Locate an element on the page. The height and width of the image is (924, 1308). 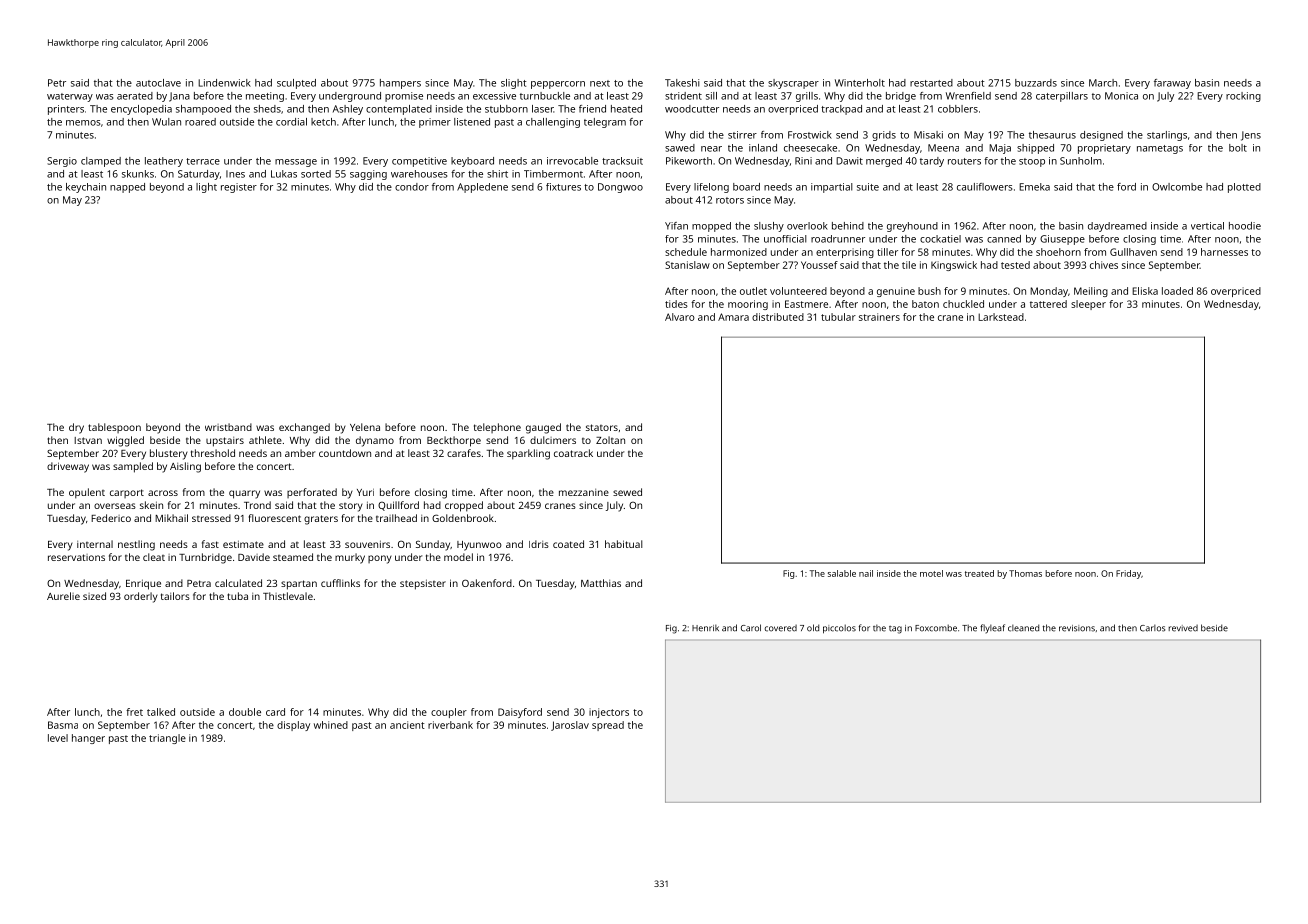
ancient is located at coordinates (407, 725).
